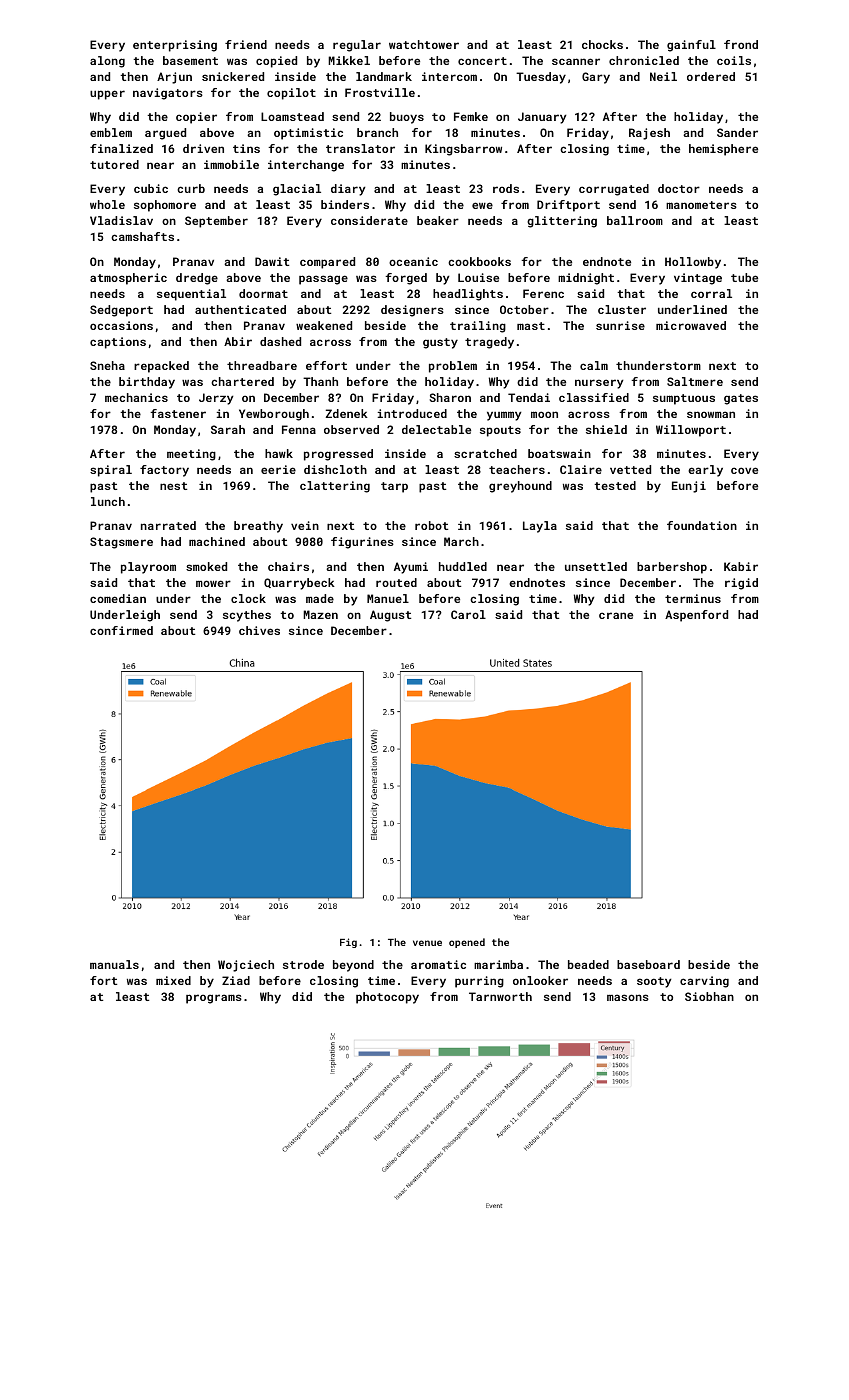 This image has height=1400, width=849. Describe the element at coordinates (246, 44) in the image. I see `friend` at that location.
